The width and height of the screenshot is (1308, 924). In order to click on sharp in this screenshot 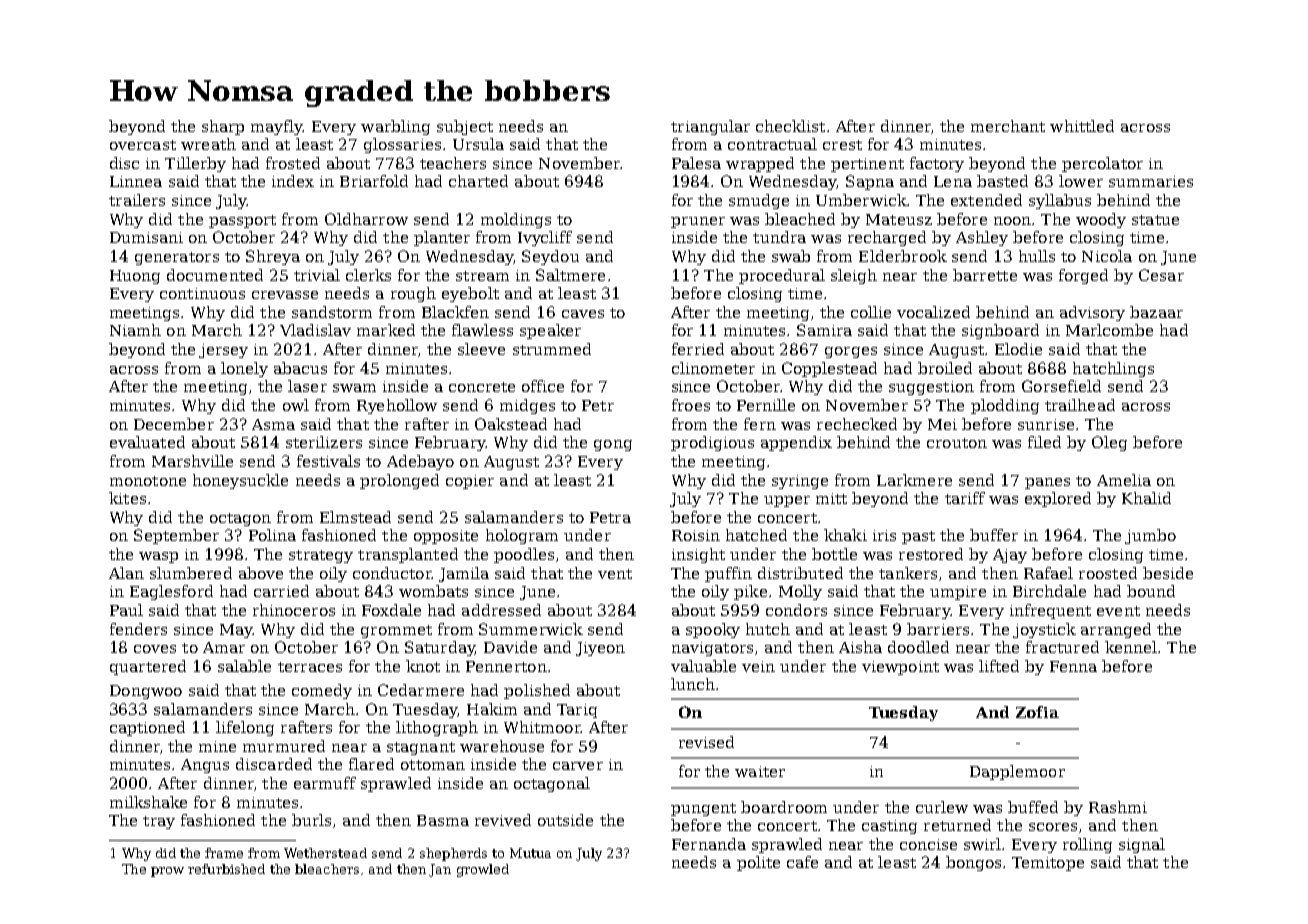, I will do `click(223, 127)`.
